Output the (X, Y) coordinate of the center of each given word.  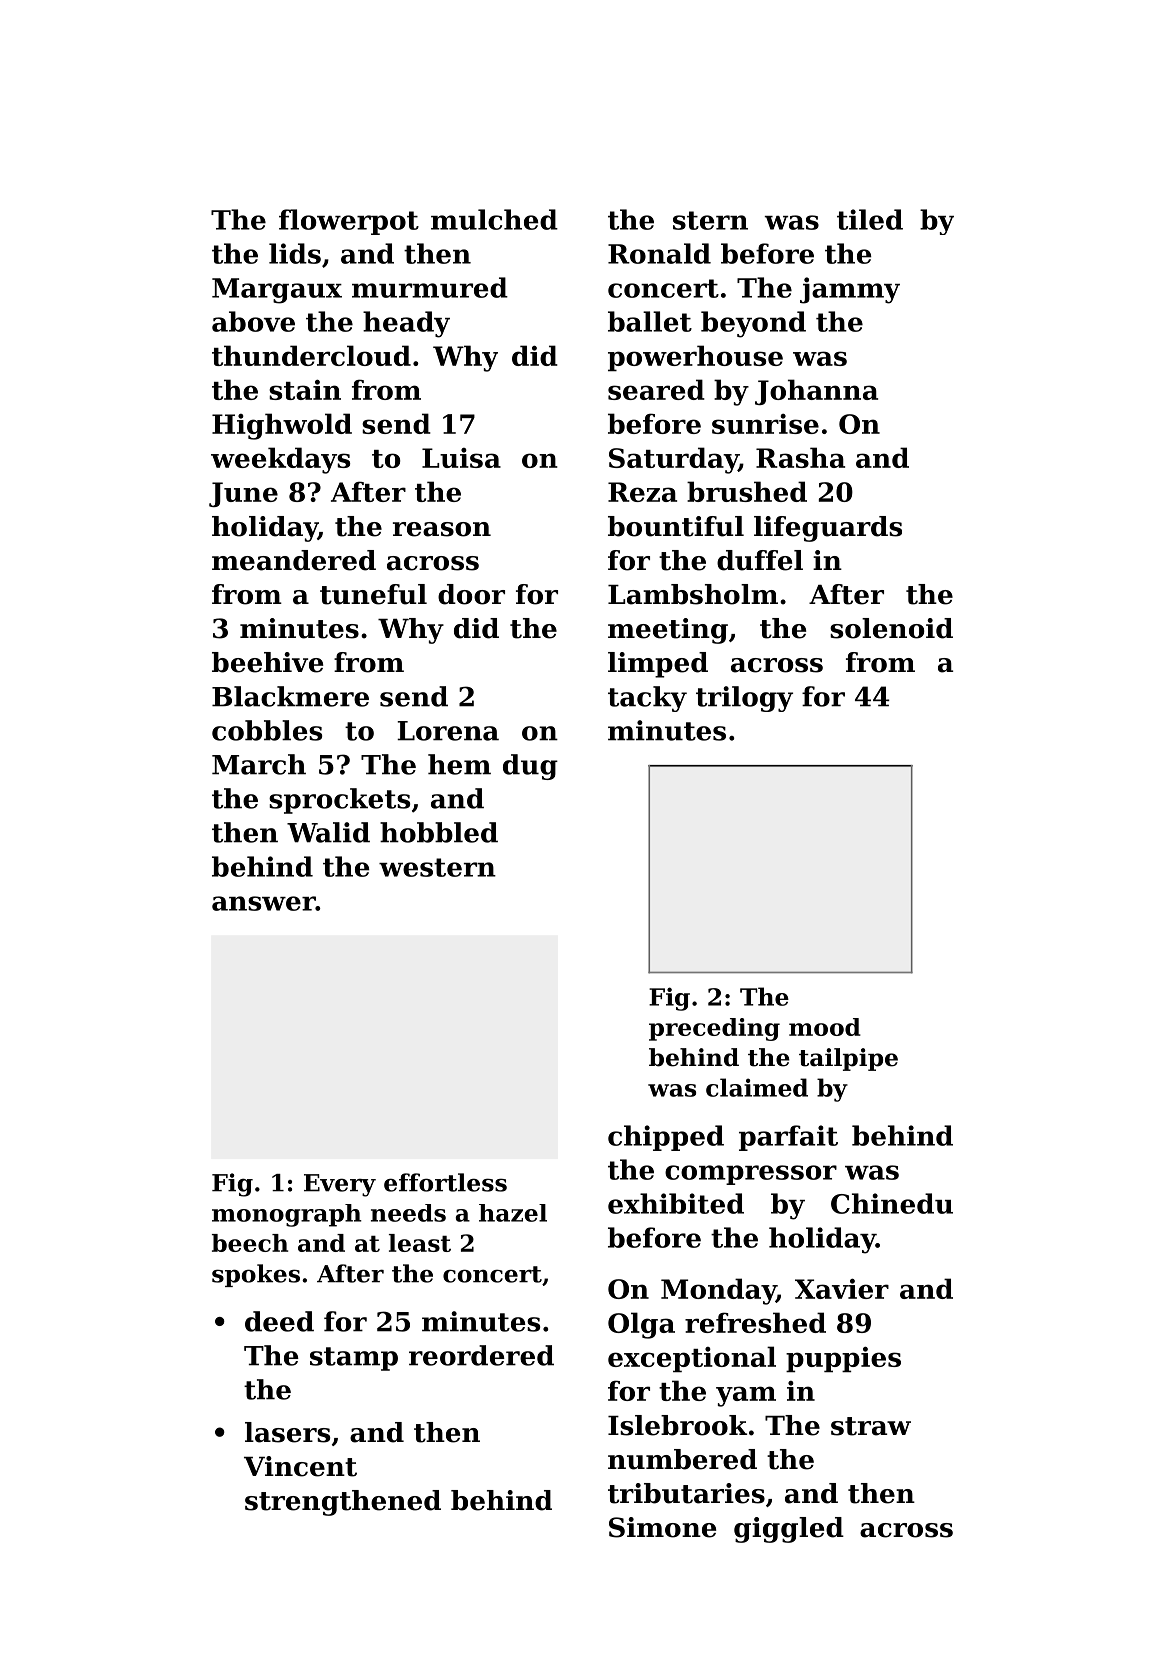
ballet (650, 321)
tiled (870, 219)
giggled (789, 1530)
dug (530, 767)
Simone (662, 1527)
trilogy (744, 699)
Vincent (300, 1466)
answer (264, 903)
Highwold (282, 426)
